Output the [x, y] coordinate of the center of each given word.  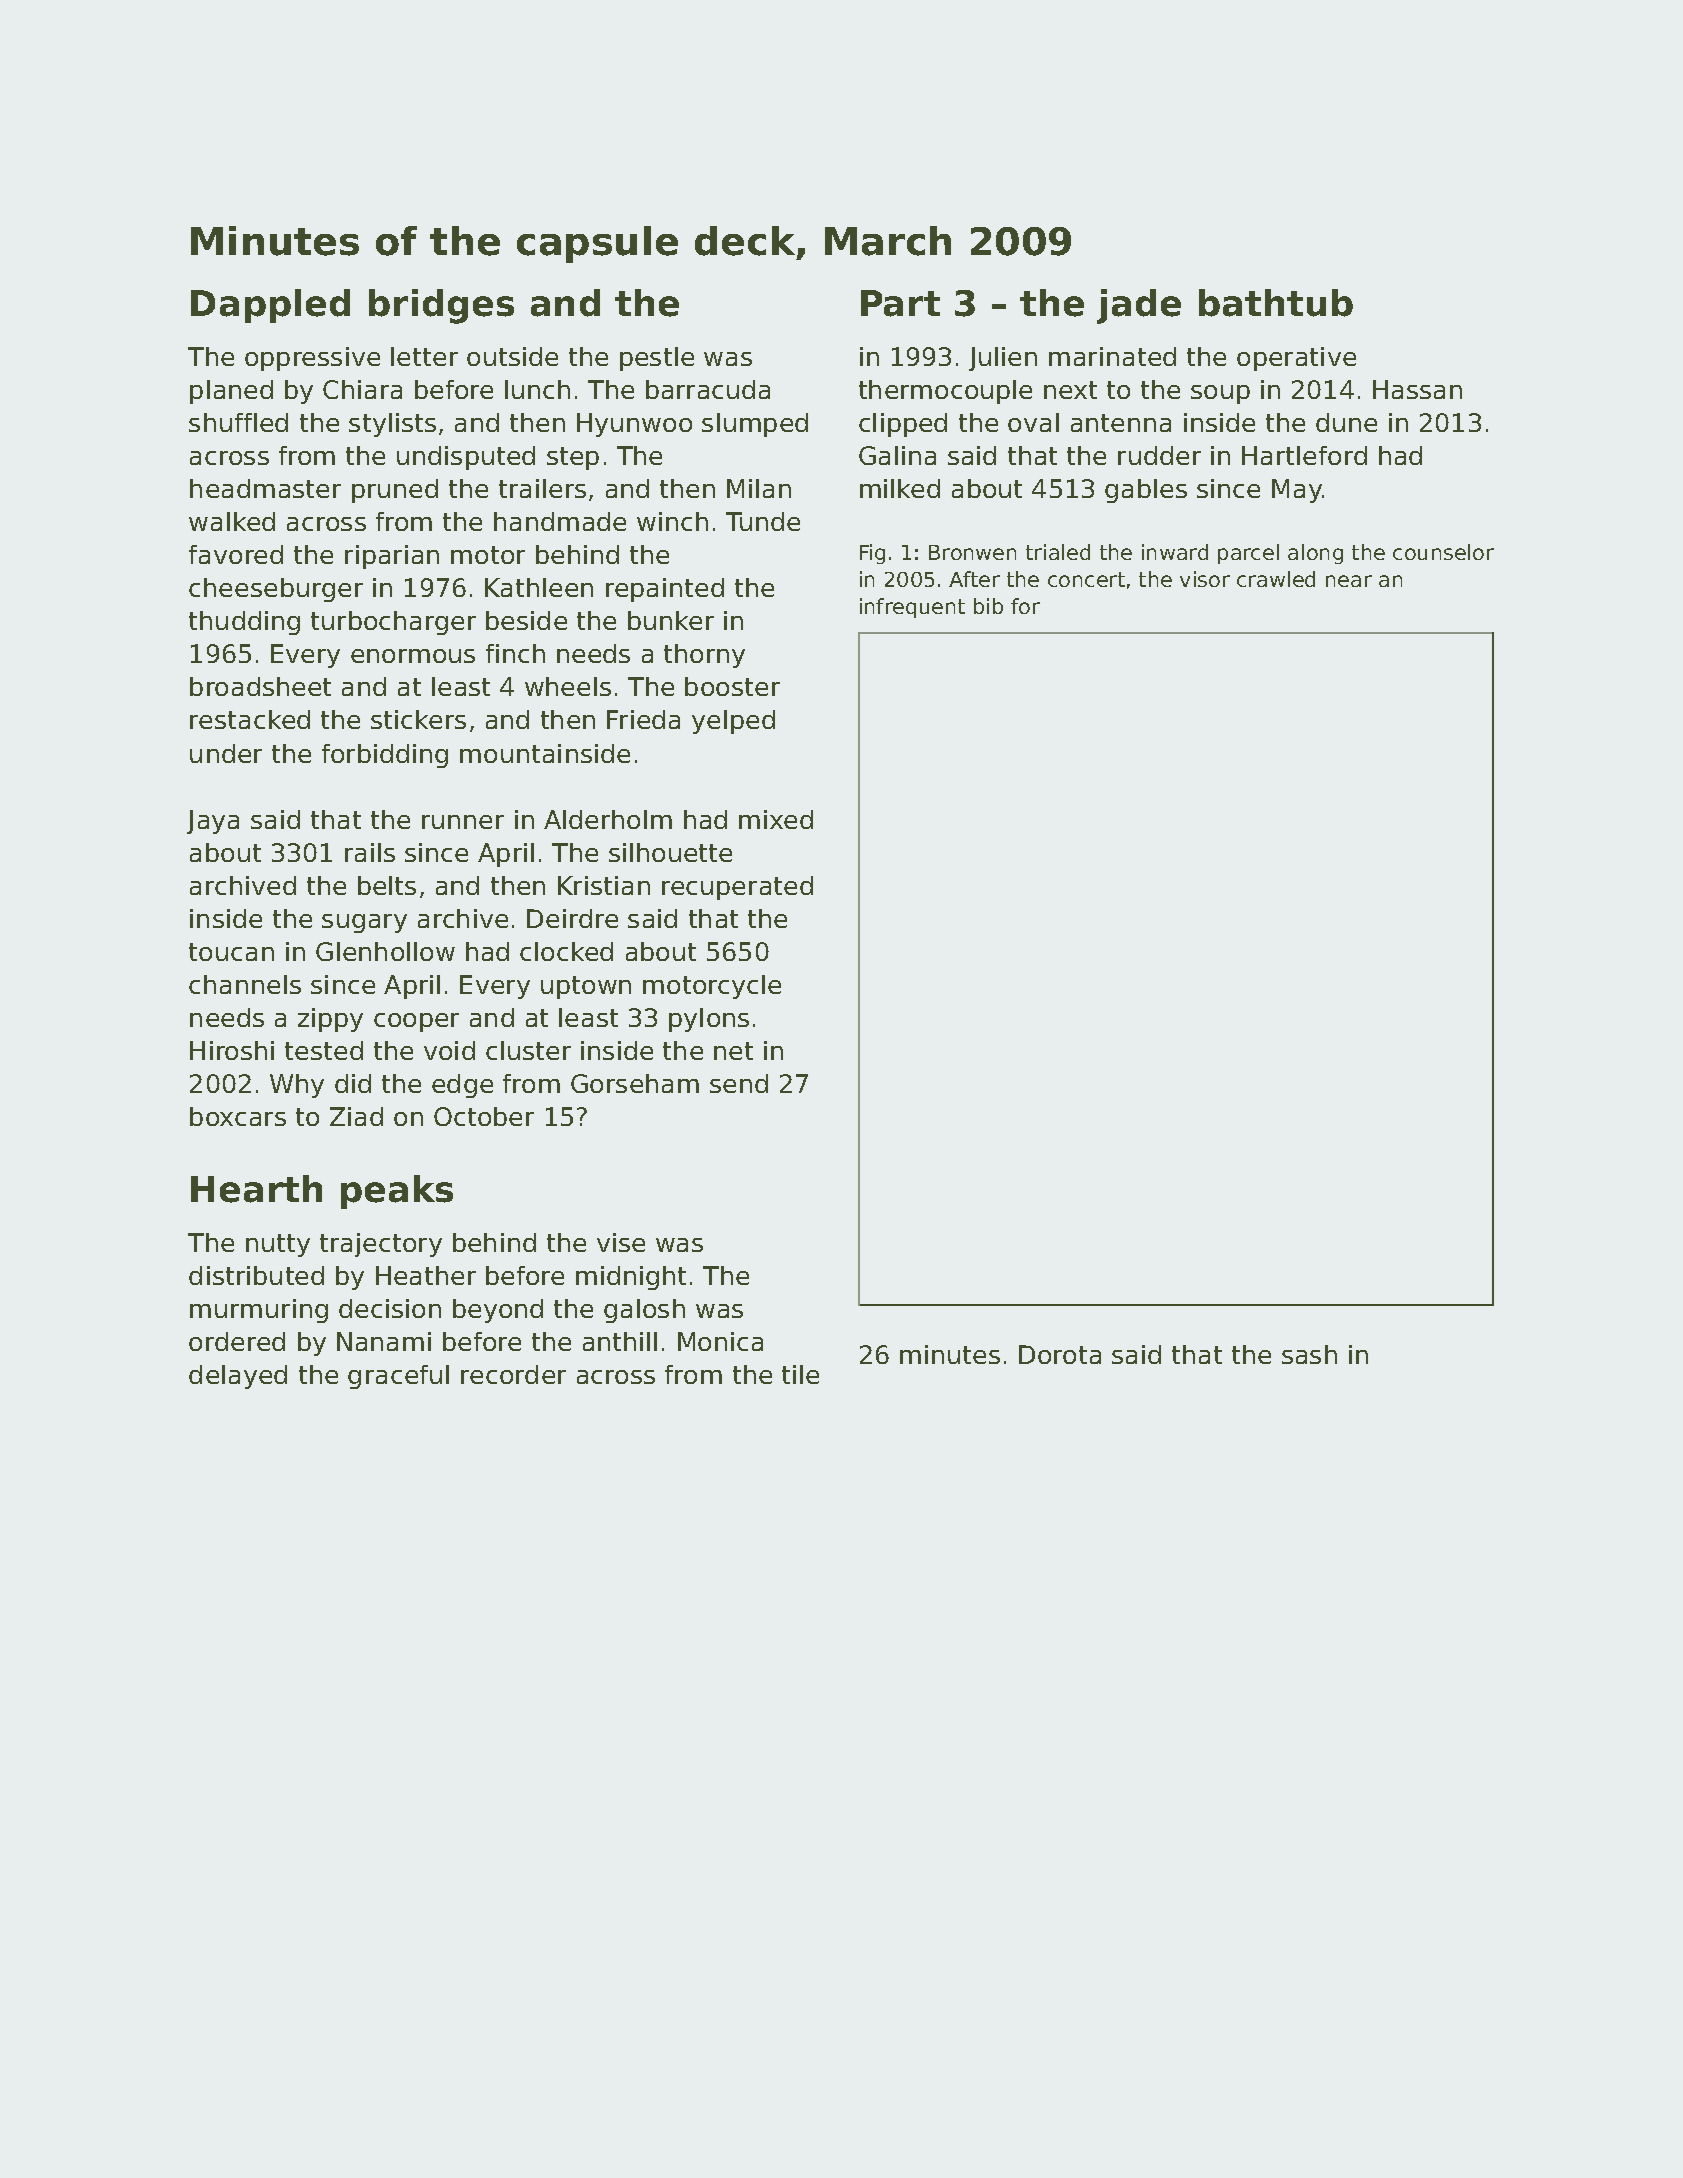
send [739, 1083]
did [353, 1083]
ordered [237, 1341]
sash [1309, 1354]
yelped [733, 722]
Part [900, 303]
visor [1205, 579]
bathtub [1276, 303]
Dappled [270, 306]
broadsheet [260, 686]
